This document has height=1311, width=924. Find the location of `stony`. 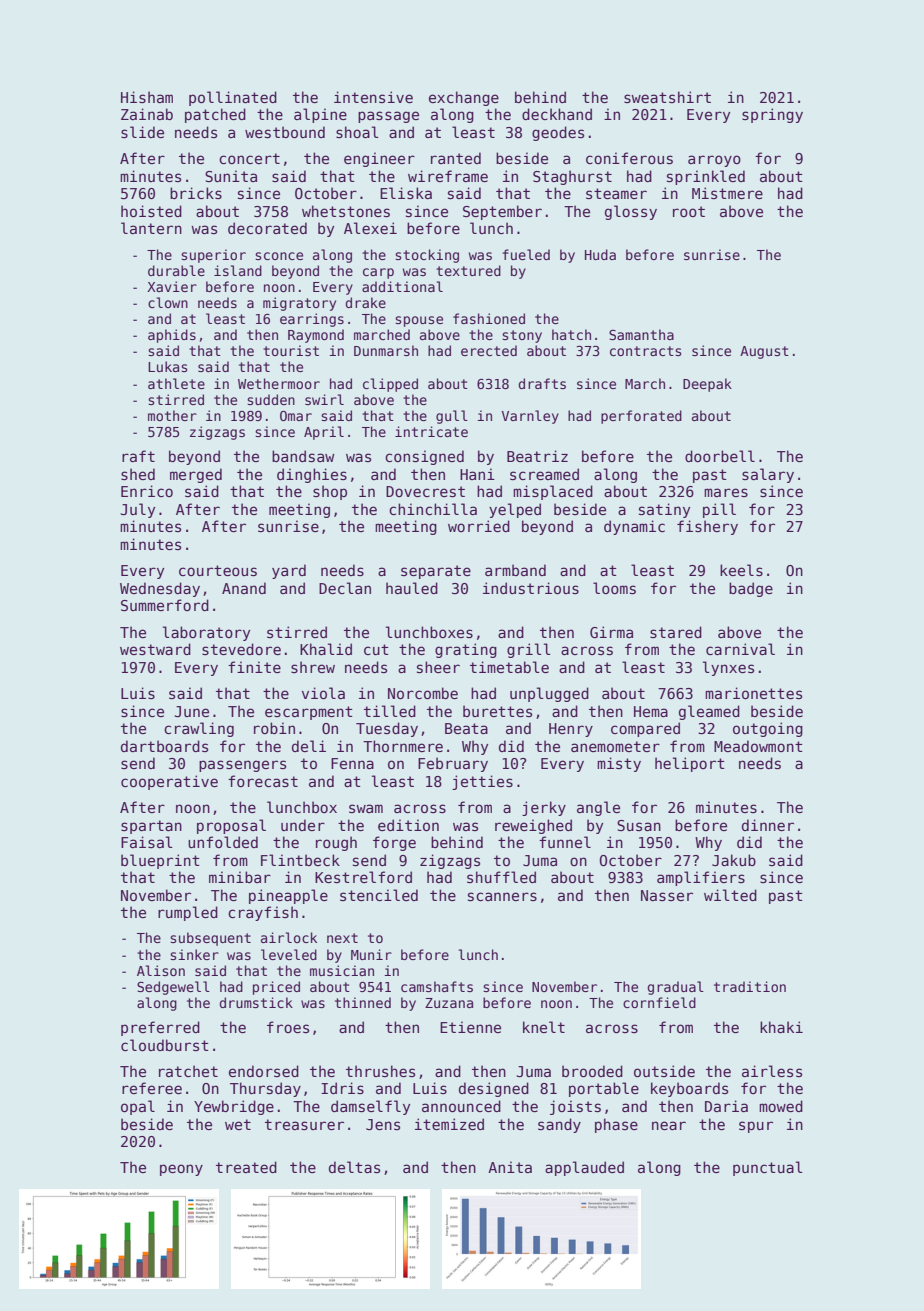

stony is located at coordinates (522, 336).
